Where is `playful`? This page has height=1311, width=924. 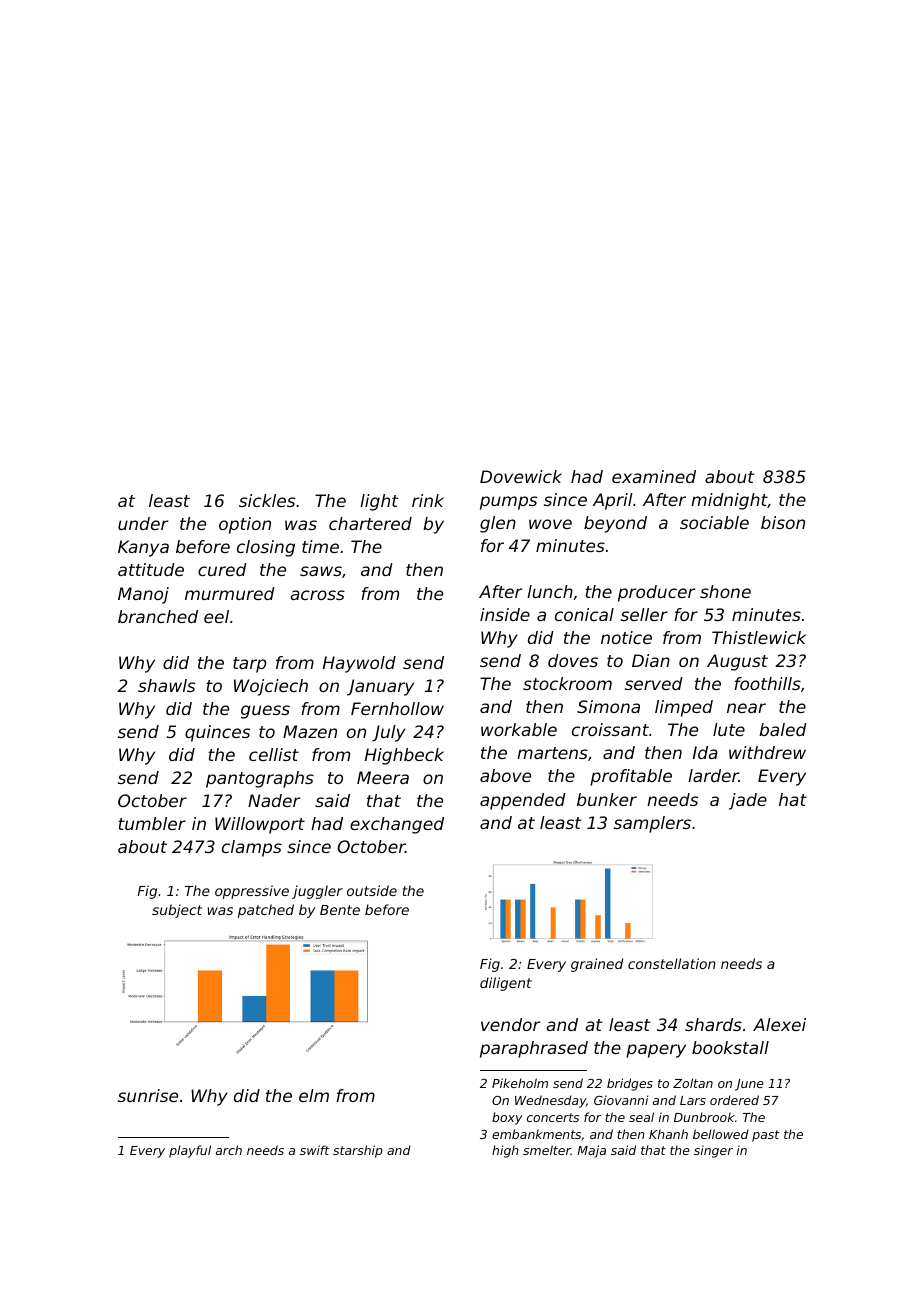 playful is located at coordinates (190, 1151).
